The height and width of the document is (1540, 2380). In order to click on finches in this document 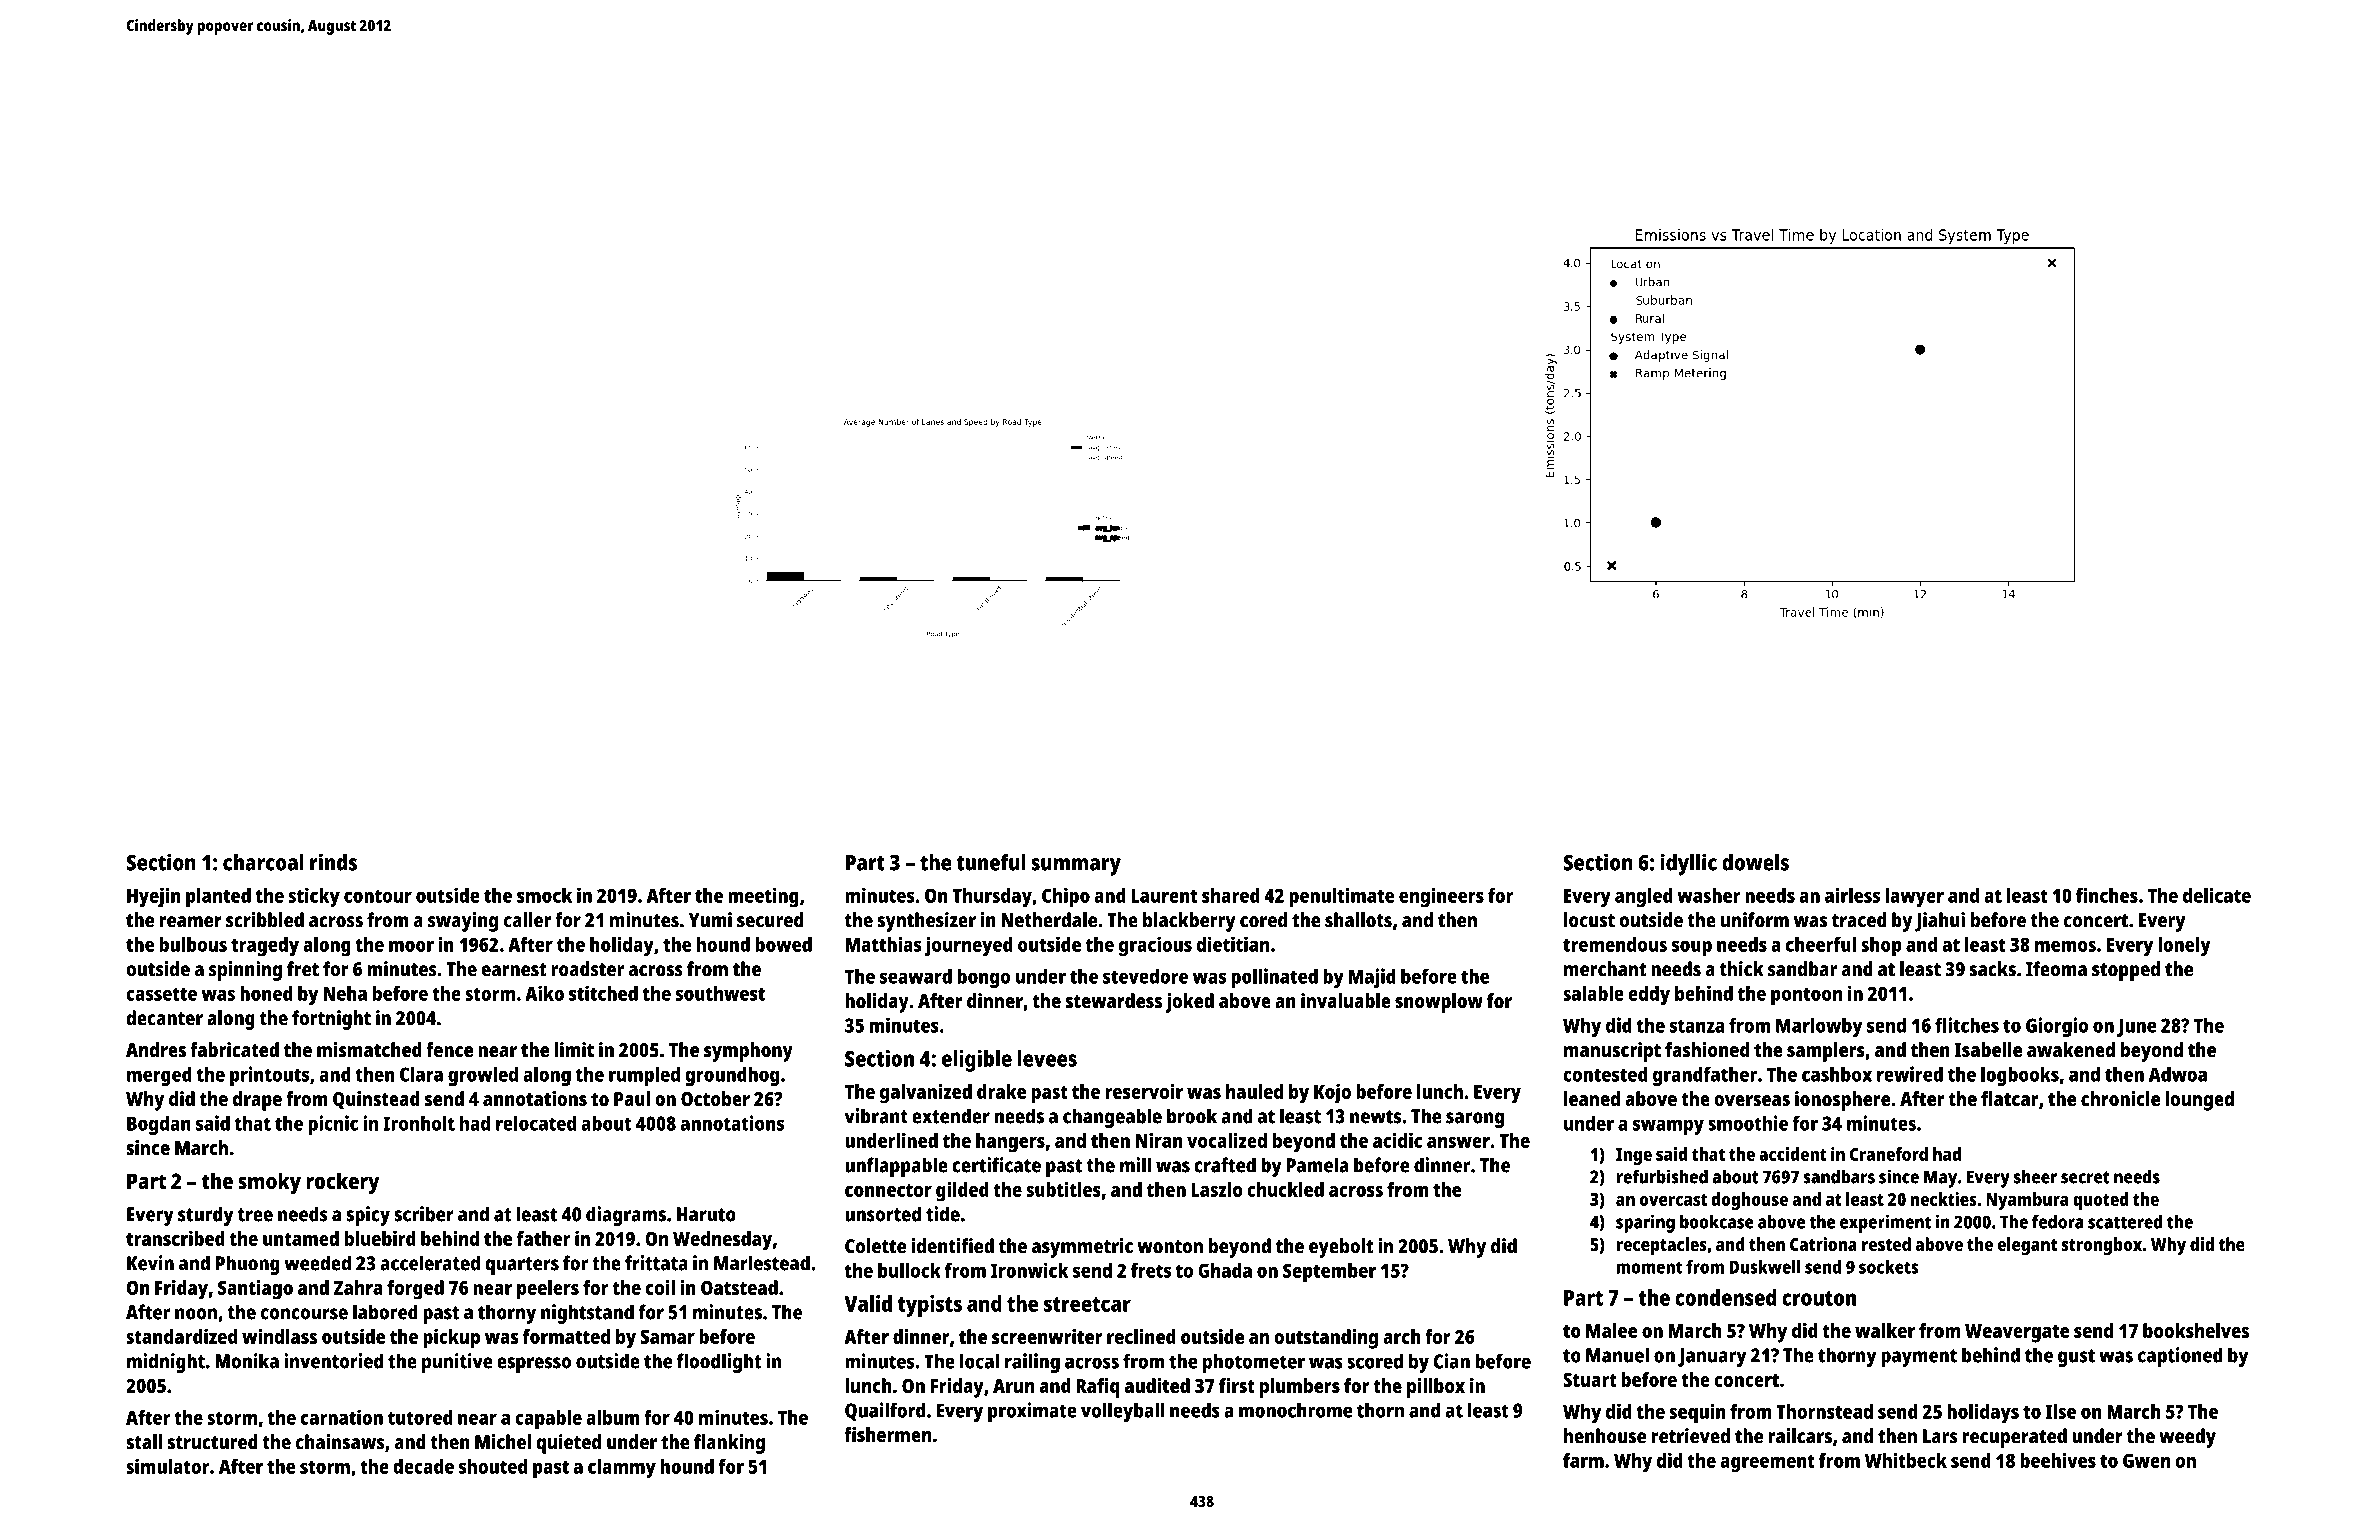, I will do `click(2107, 895)`.
